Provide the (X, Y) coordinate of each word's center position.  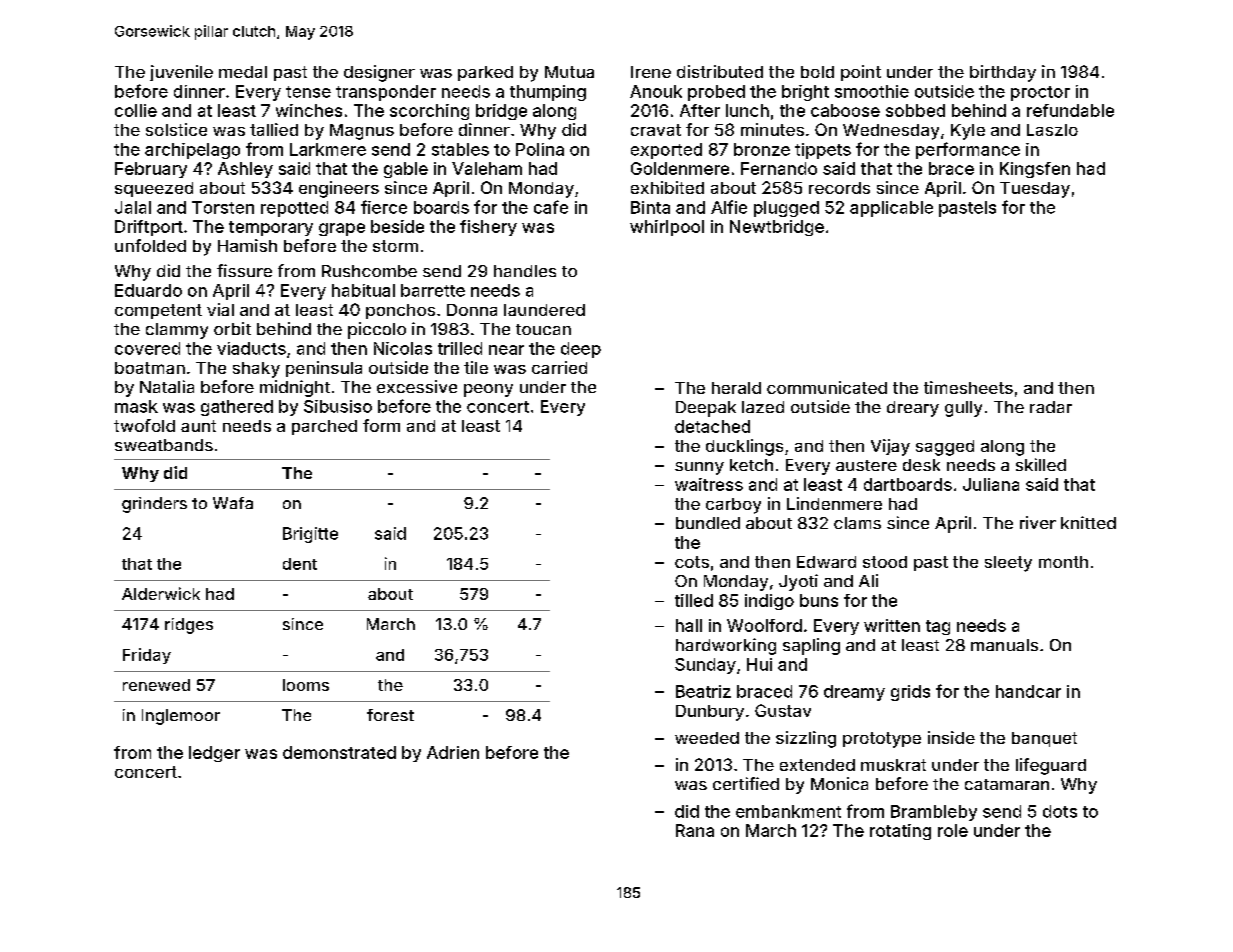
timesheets (968, 387)
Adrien (453, 752)
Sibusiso (338, 406)
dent (300, 564)
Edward (826, 562)
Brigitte (310, 535)
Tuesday (1035, 190)
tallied (274, 129)
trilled (460, 348)
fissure (244, 270)
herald (736, 388)
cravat (656, 130)
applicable (891, 209)
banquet (1044, 739)
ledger (214, 754)
